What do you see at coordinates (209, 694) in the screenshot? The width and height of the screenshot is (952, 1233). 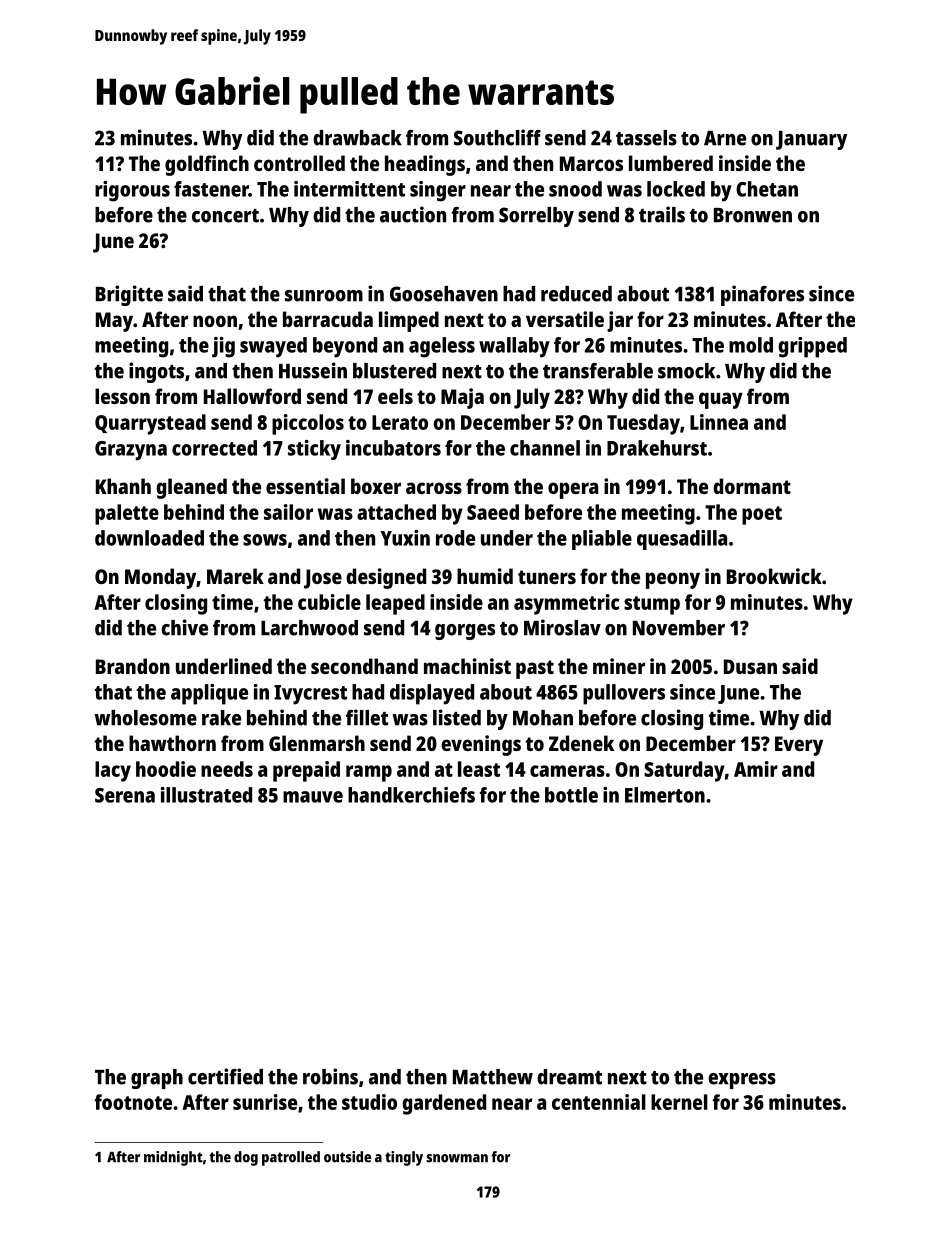 I see `applique` at bounding box center [209, 694].
